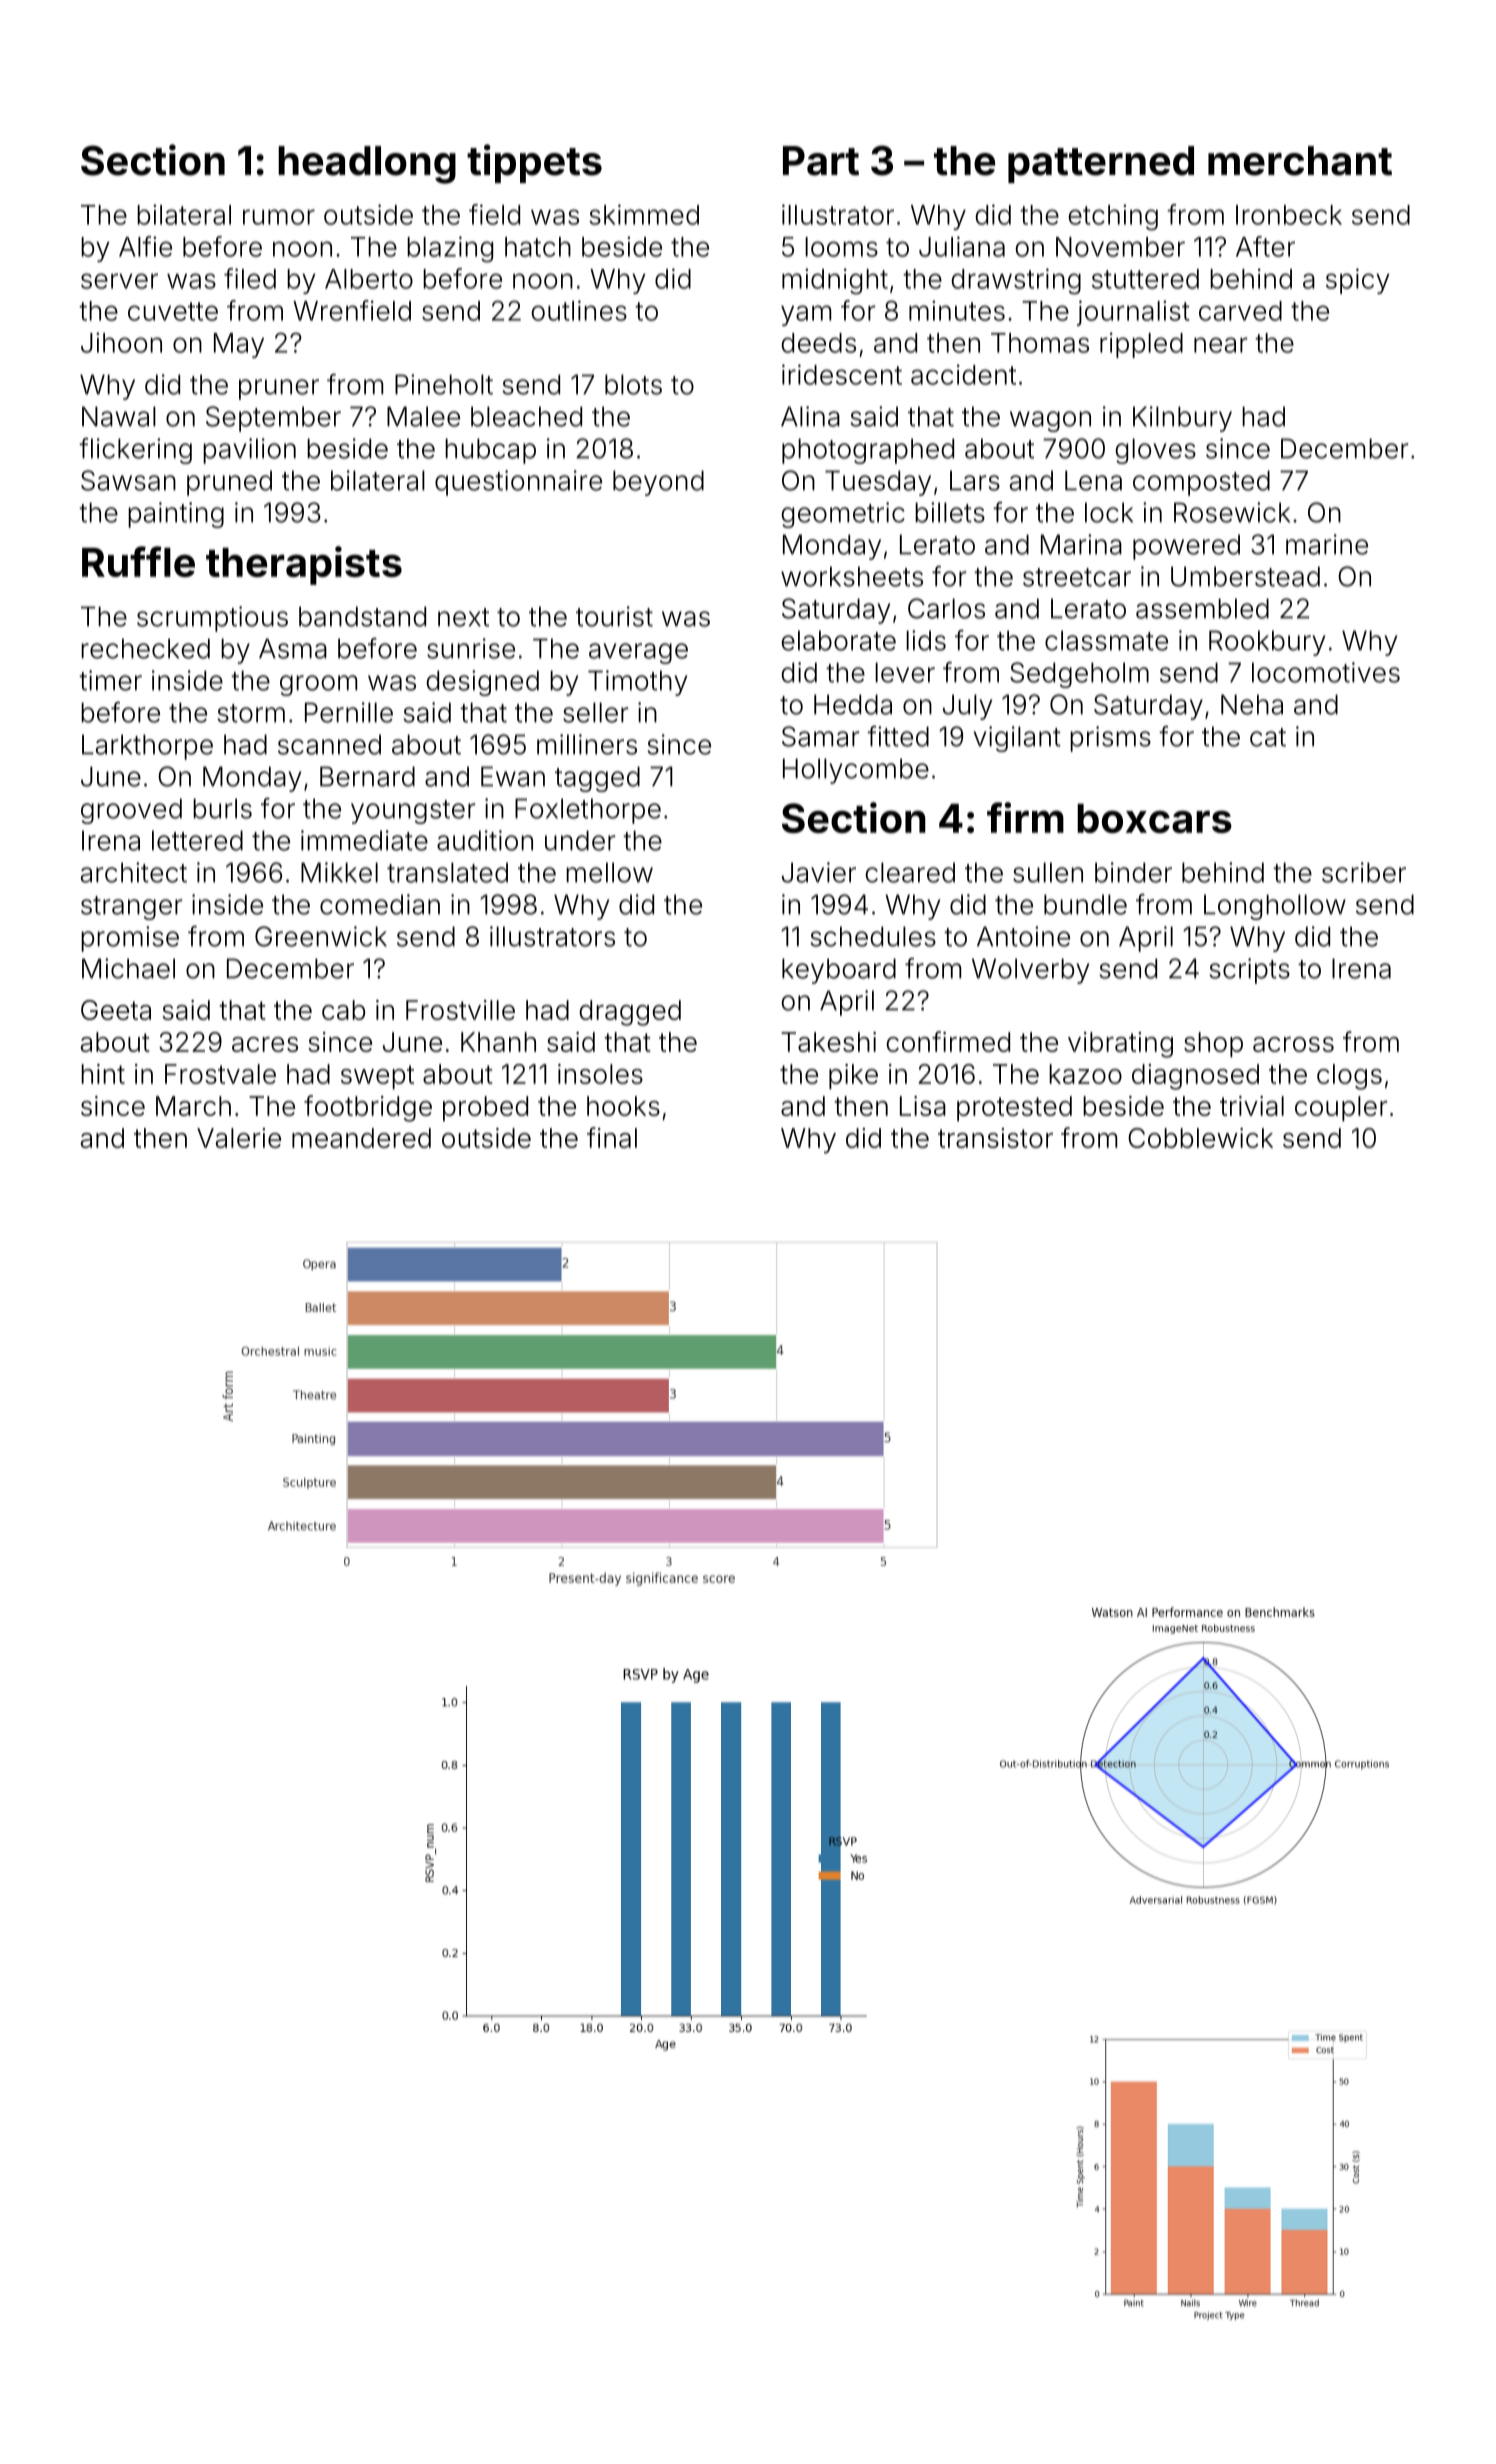 The height and width of the screenshot is (2464, 1496). Describe the element at coordinates (361, 1138) in the screenshot. I see `meandered` at that location.
